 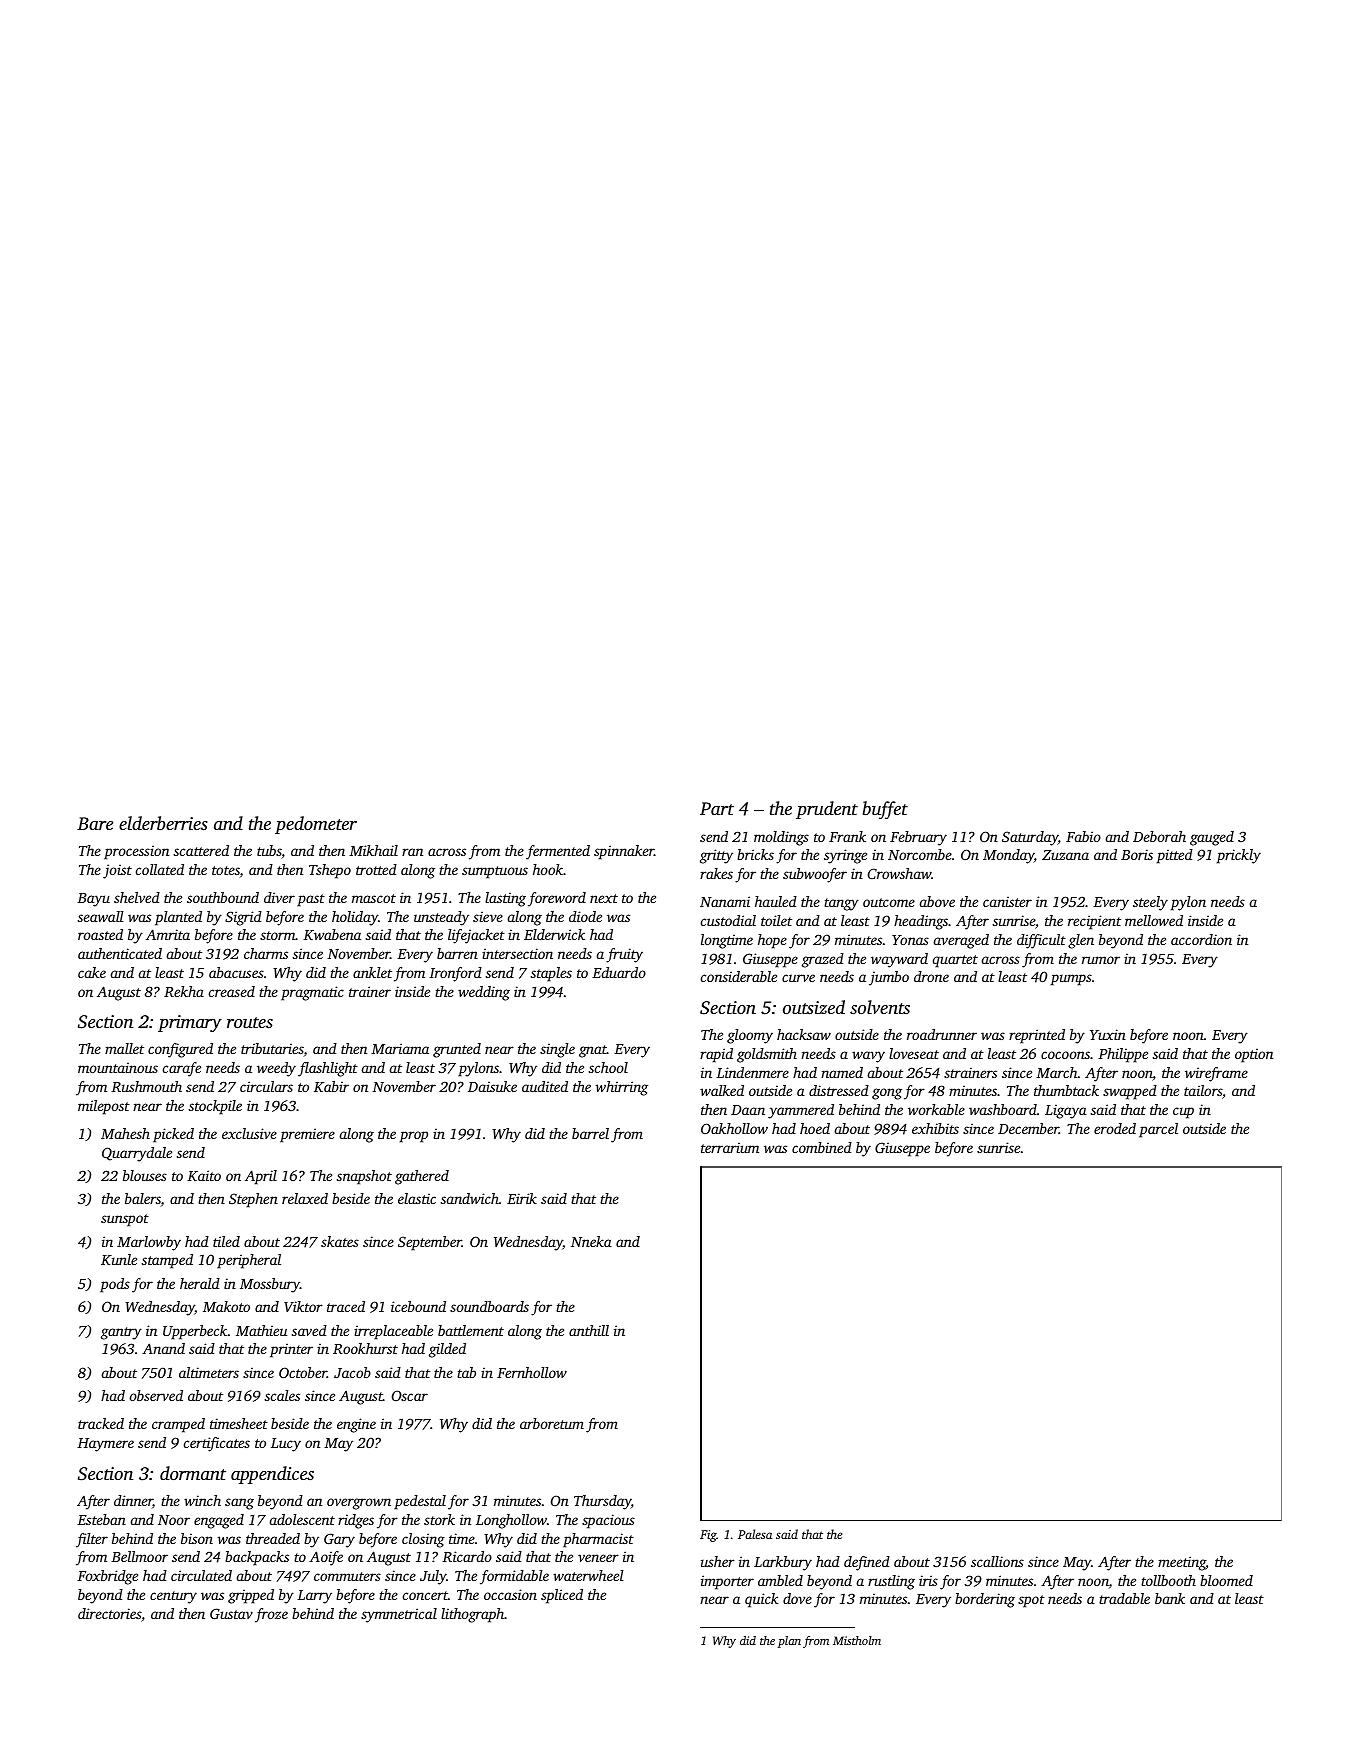 What do you see at coordinates (217, 1444) in the screenshot?
I see `certificates` at bounding box center [217, 1444].
